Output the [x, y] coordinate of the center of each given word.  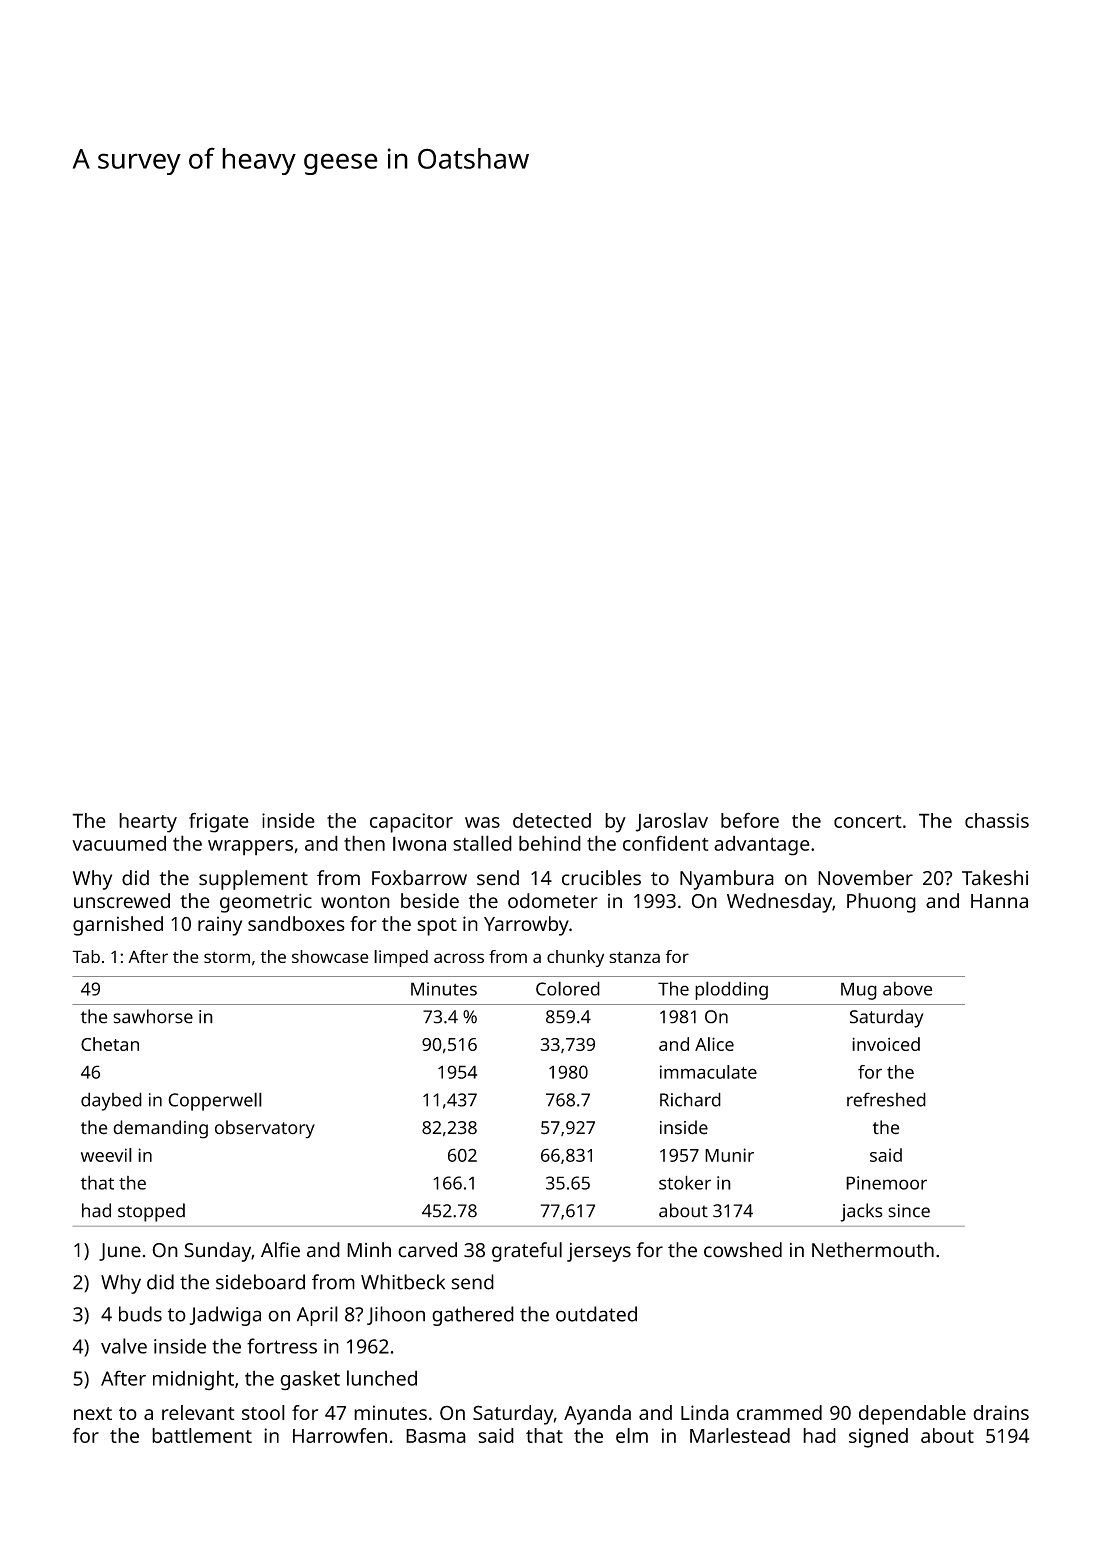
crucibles [601, 878]
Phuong [881, 903]
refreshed [886, 1099]
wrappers [250, 848]
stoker [685, 1182]
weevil [106, 1155]
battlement [202, 1435]
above [907, 988]
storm [227, 957]
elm [632, 1435]
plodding [731, 990]
